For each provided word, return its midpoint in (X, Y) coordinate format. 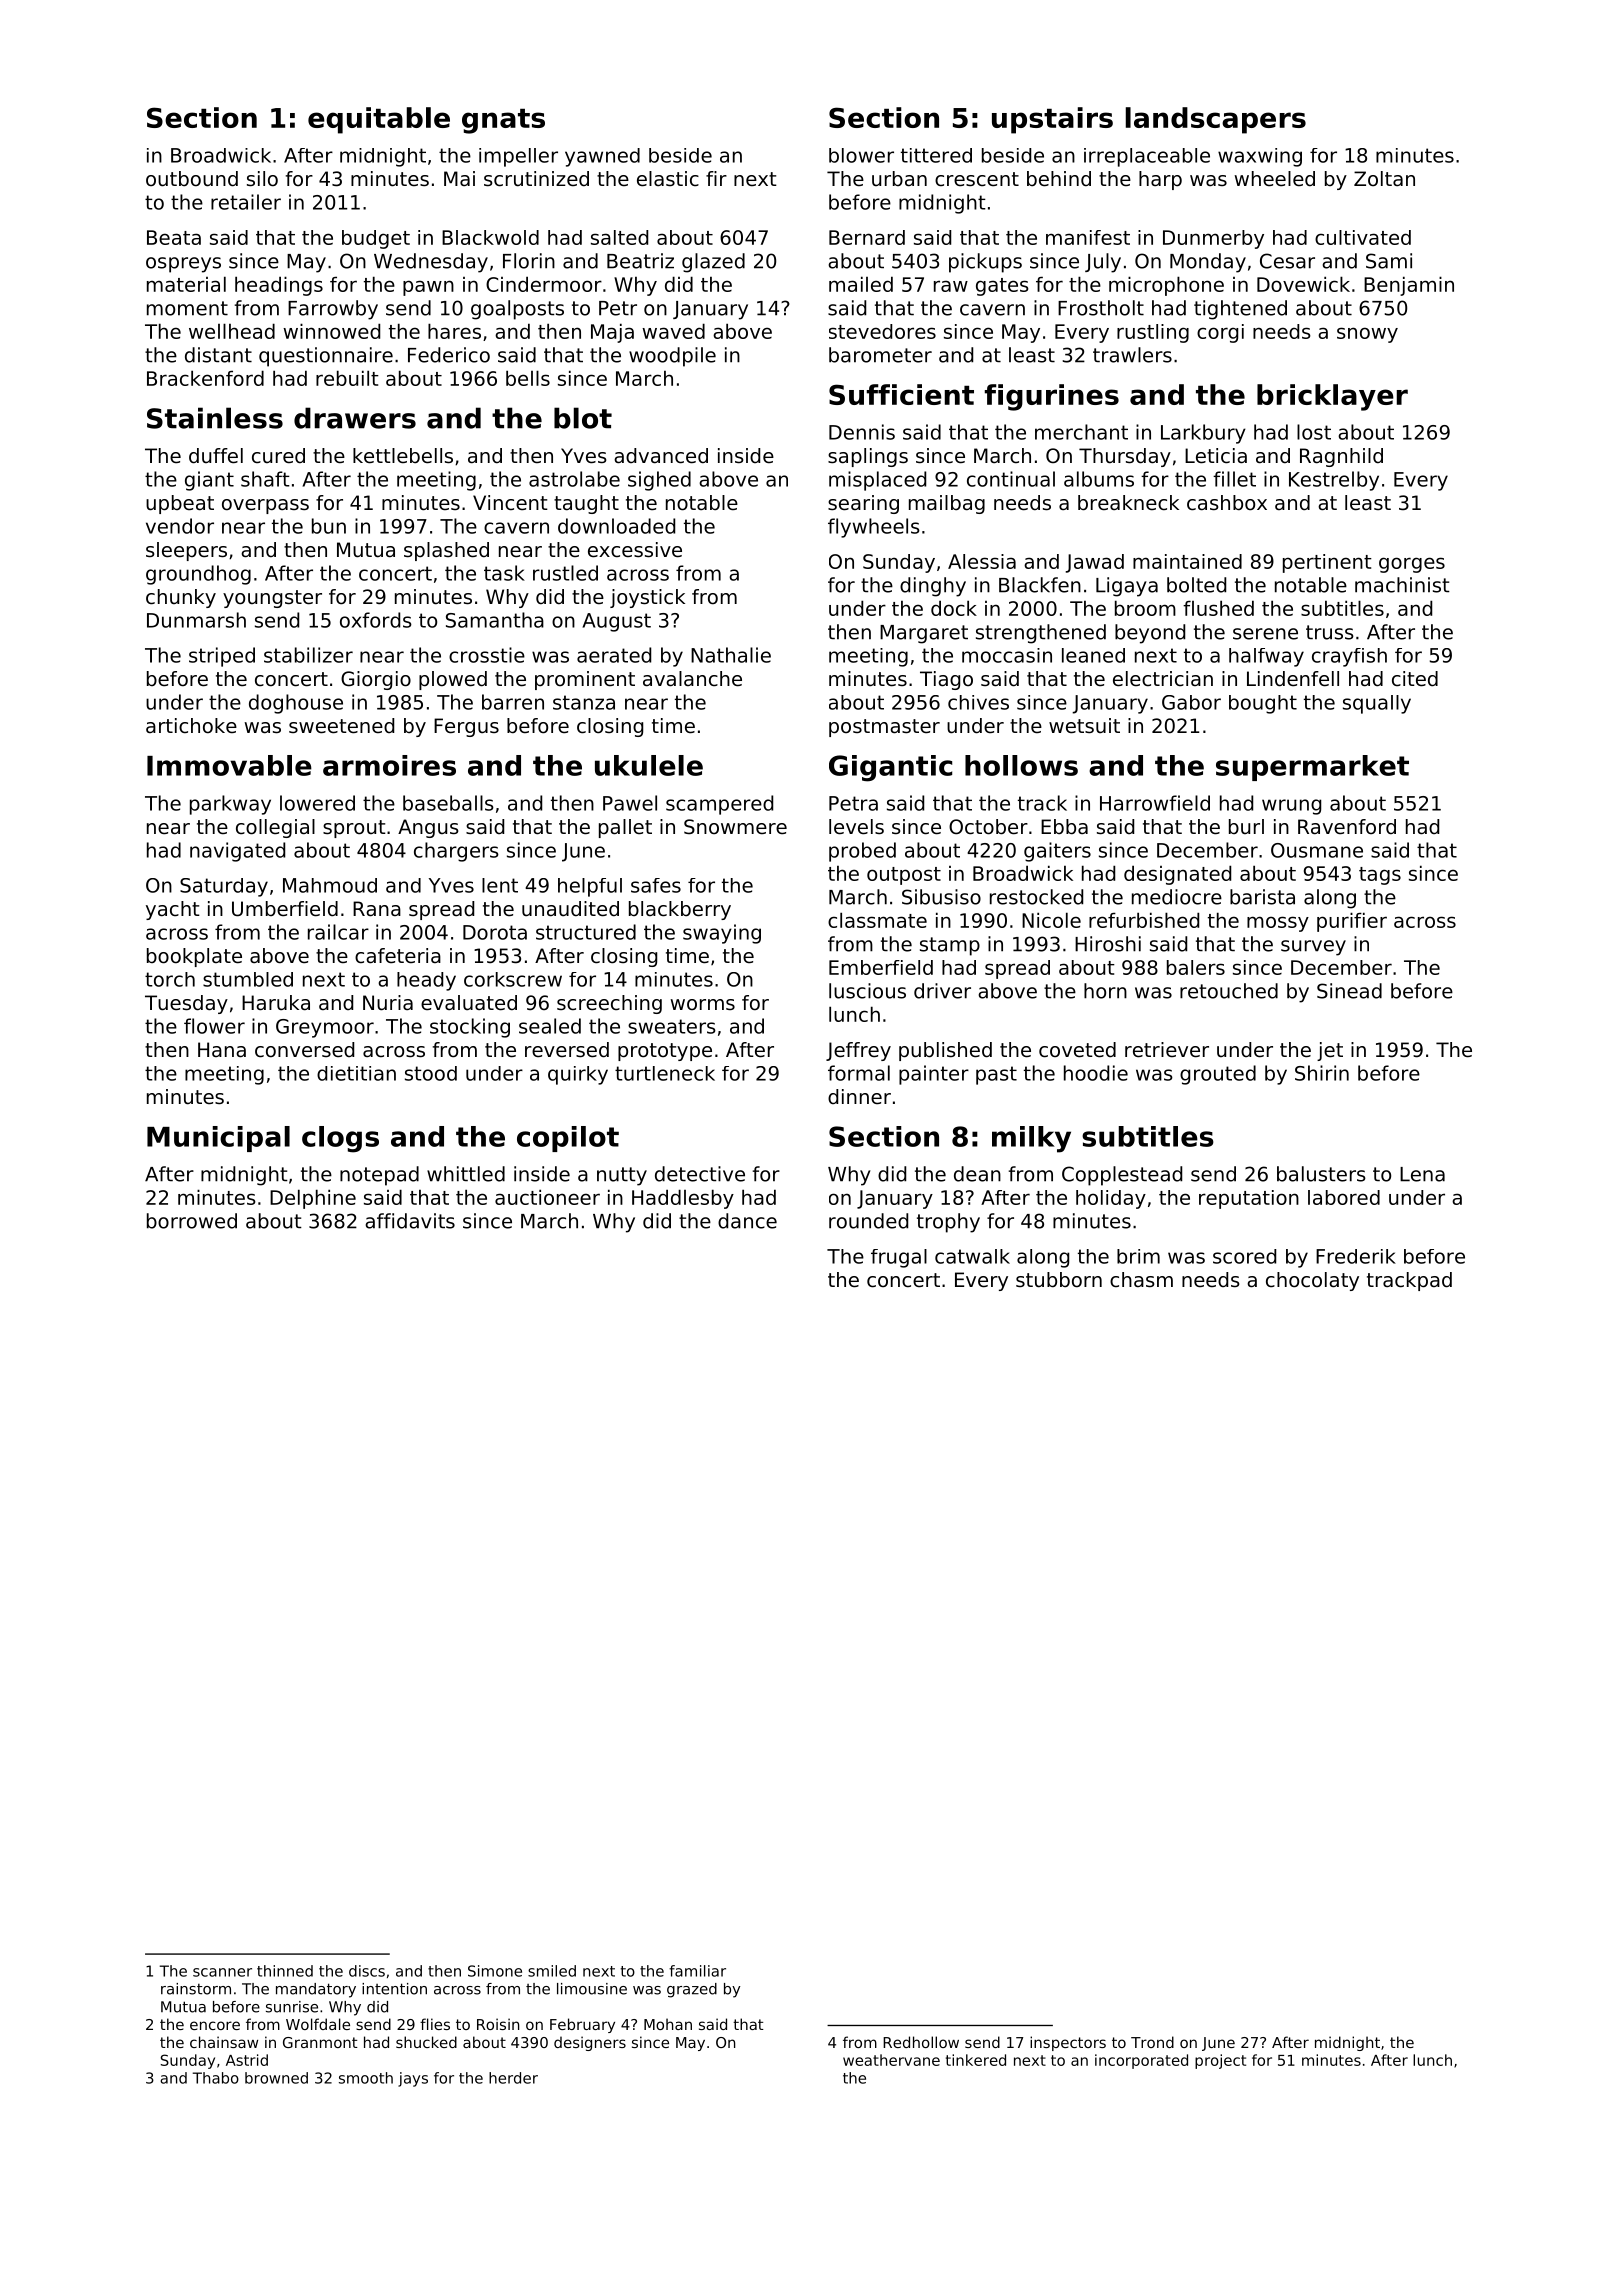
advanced (661, 456)
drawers (355, 418)
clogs (340, 1139)
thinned (285, 1971)
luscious (867, 991)
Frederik (1356, 1256)
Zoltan (1384, 178)
